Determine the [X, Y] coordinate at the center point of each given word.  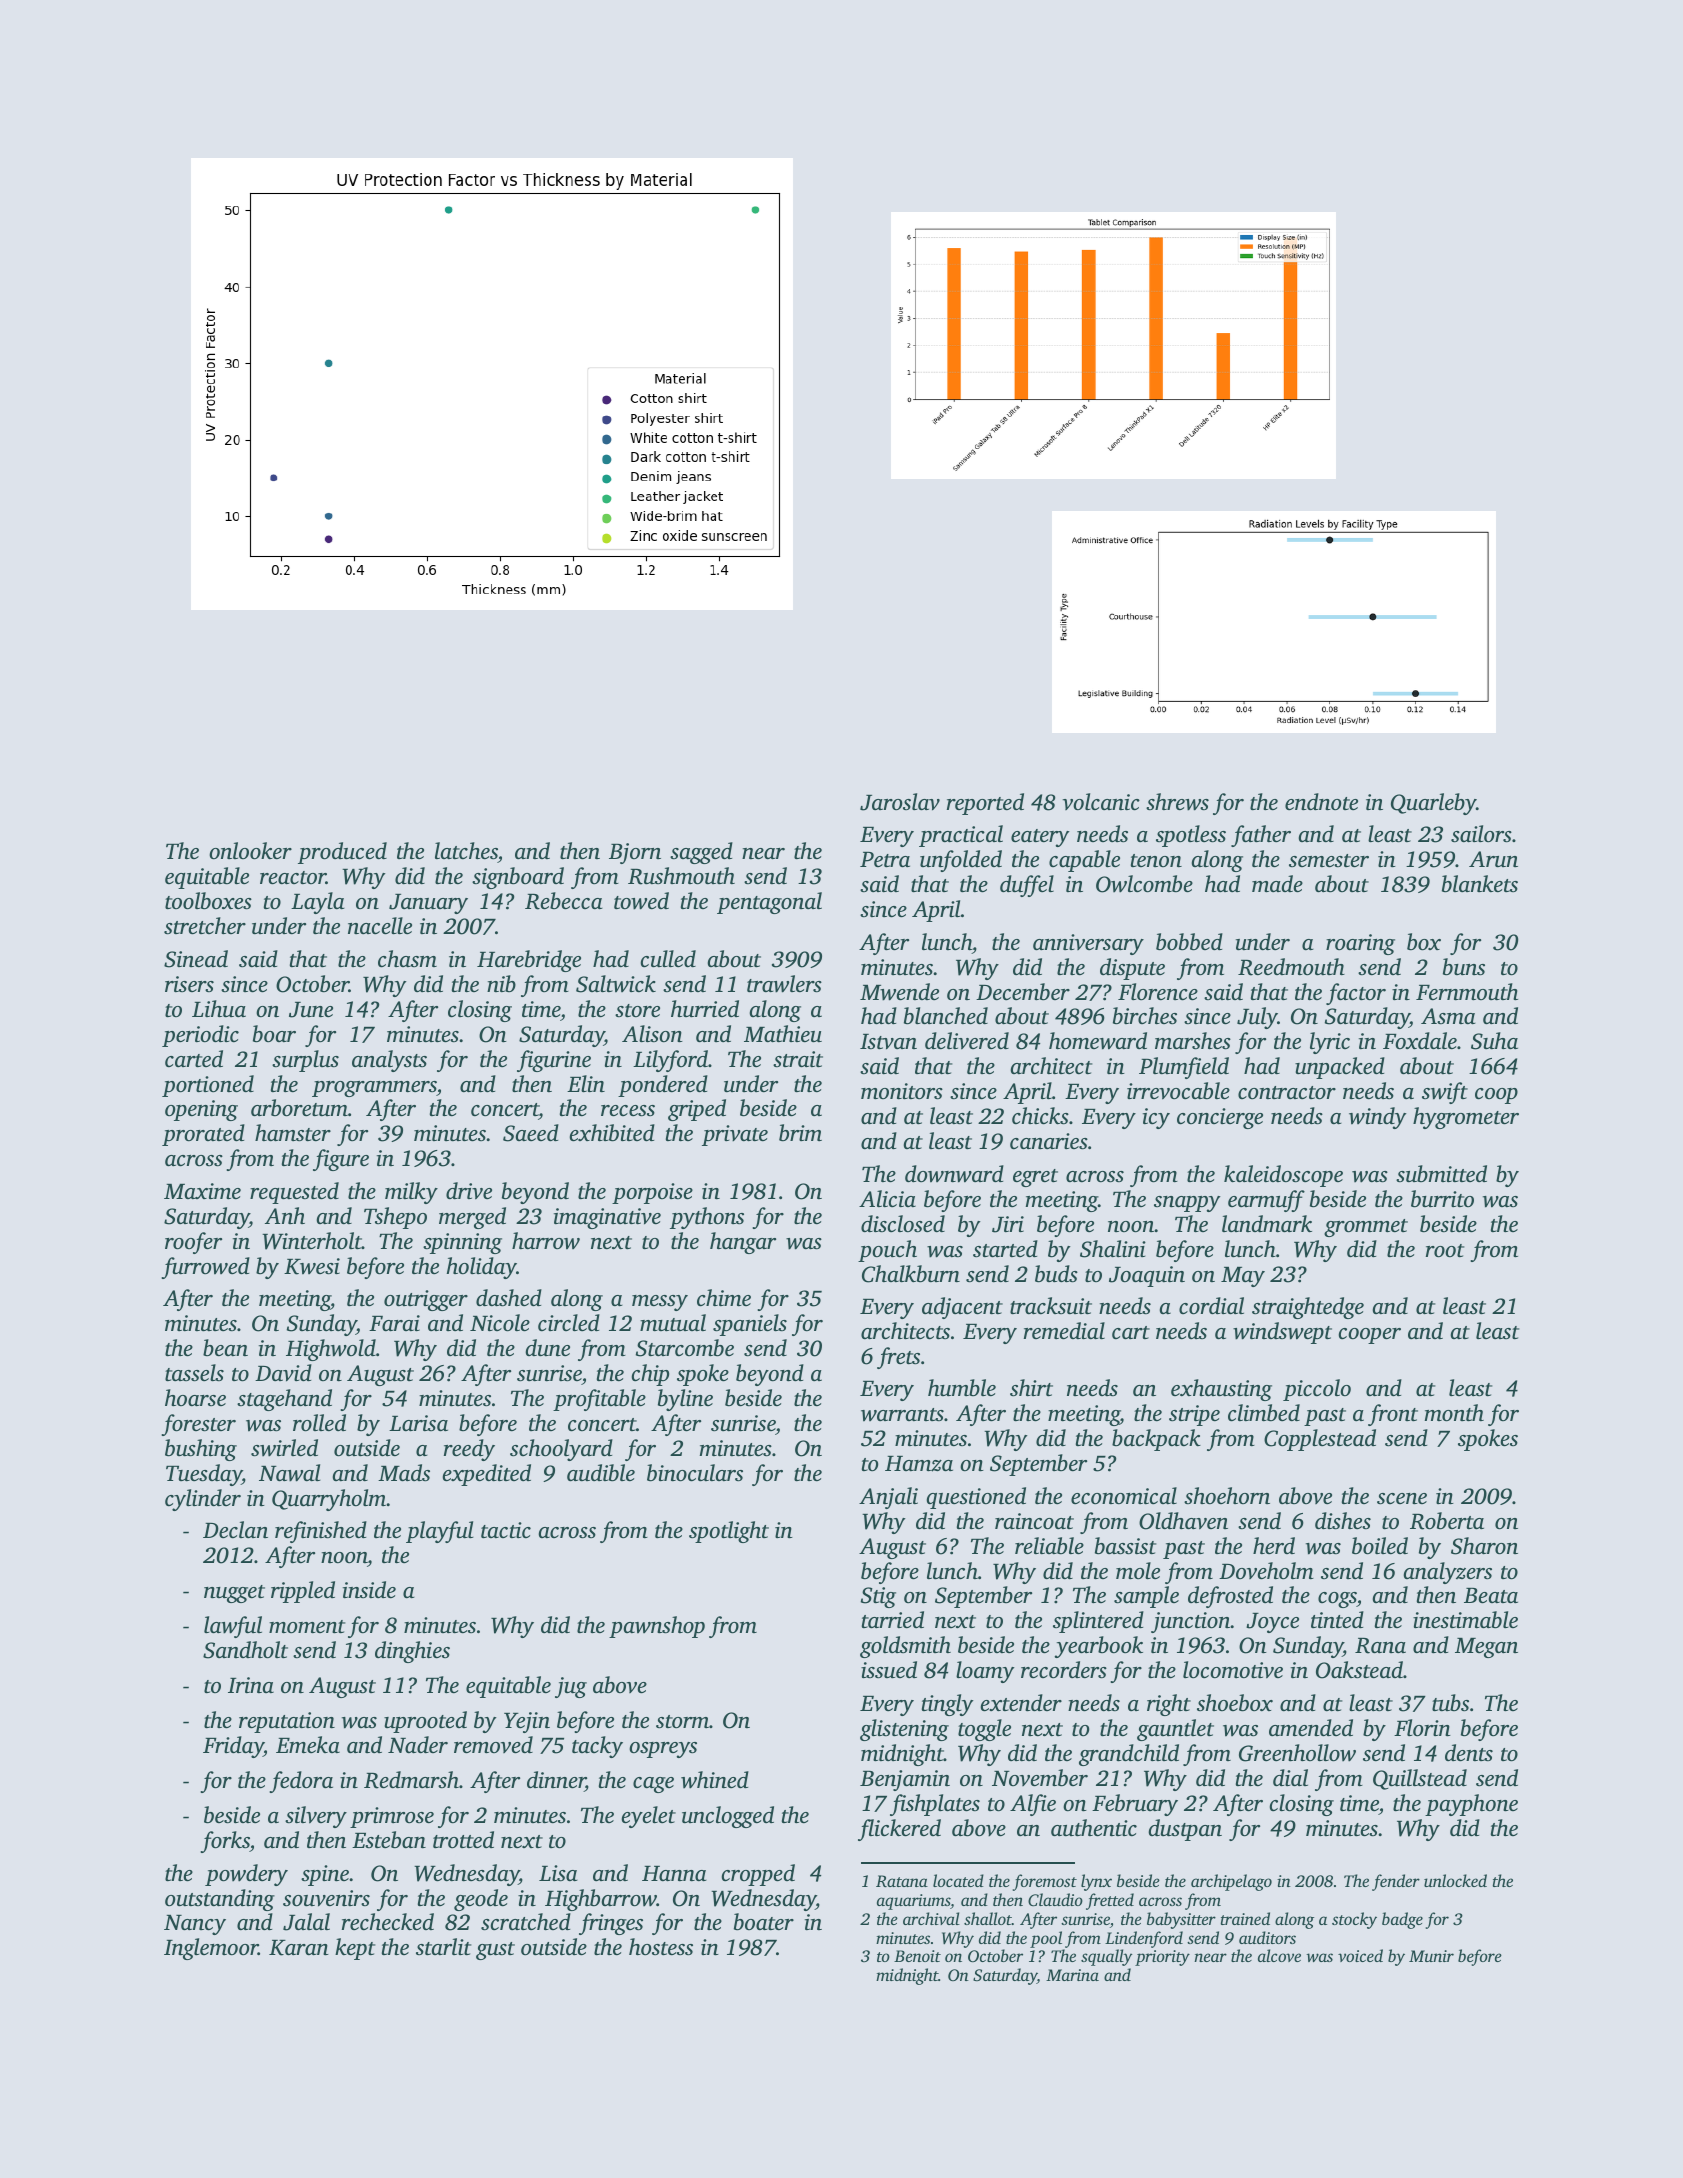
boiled [1380, 1546]
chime [724, 1298]
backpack [1156, 1440]
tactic [506, 1530]
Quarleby [1433, 804]
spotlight [729, 1532]
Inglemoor [211, 1949]
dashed [509, 1298]
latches [466, 852]
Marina [1072, 1975]
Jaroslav [900, 802]
